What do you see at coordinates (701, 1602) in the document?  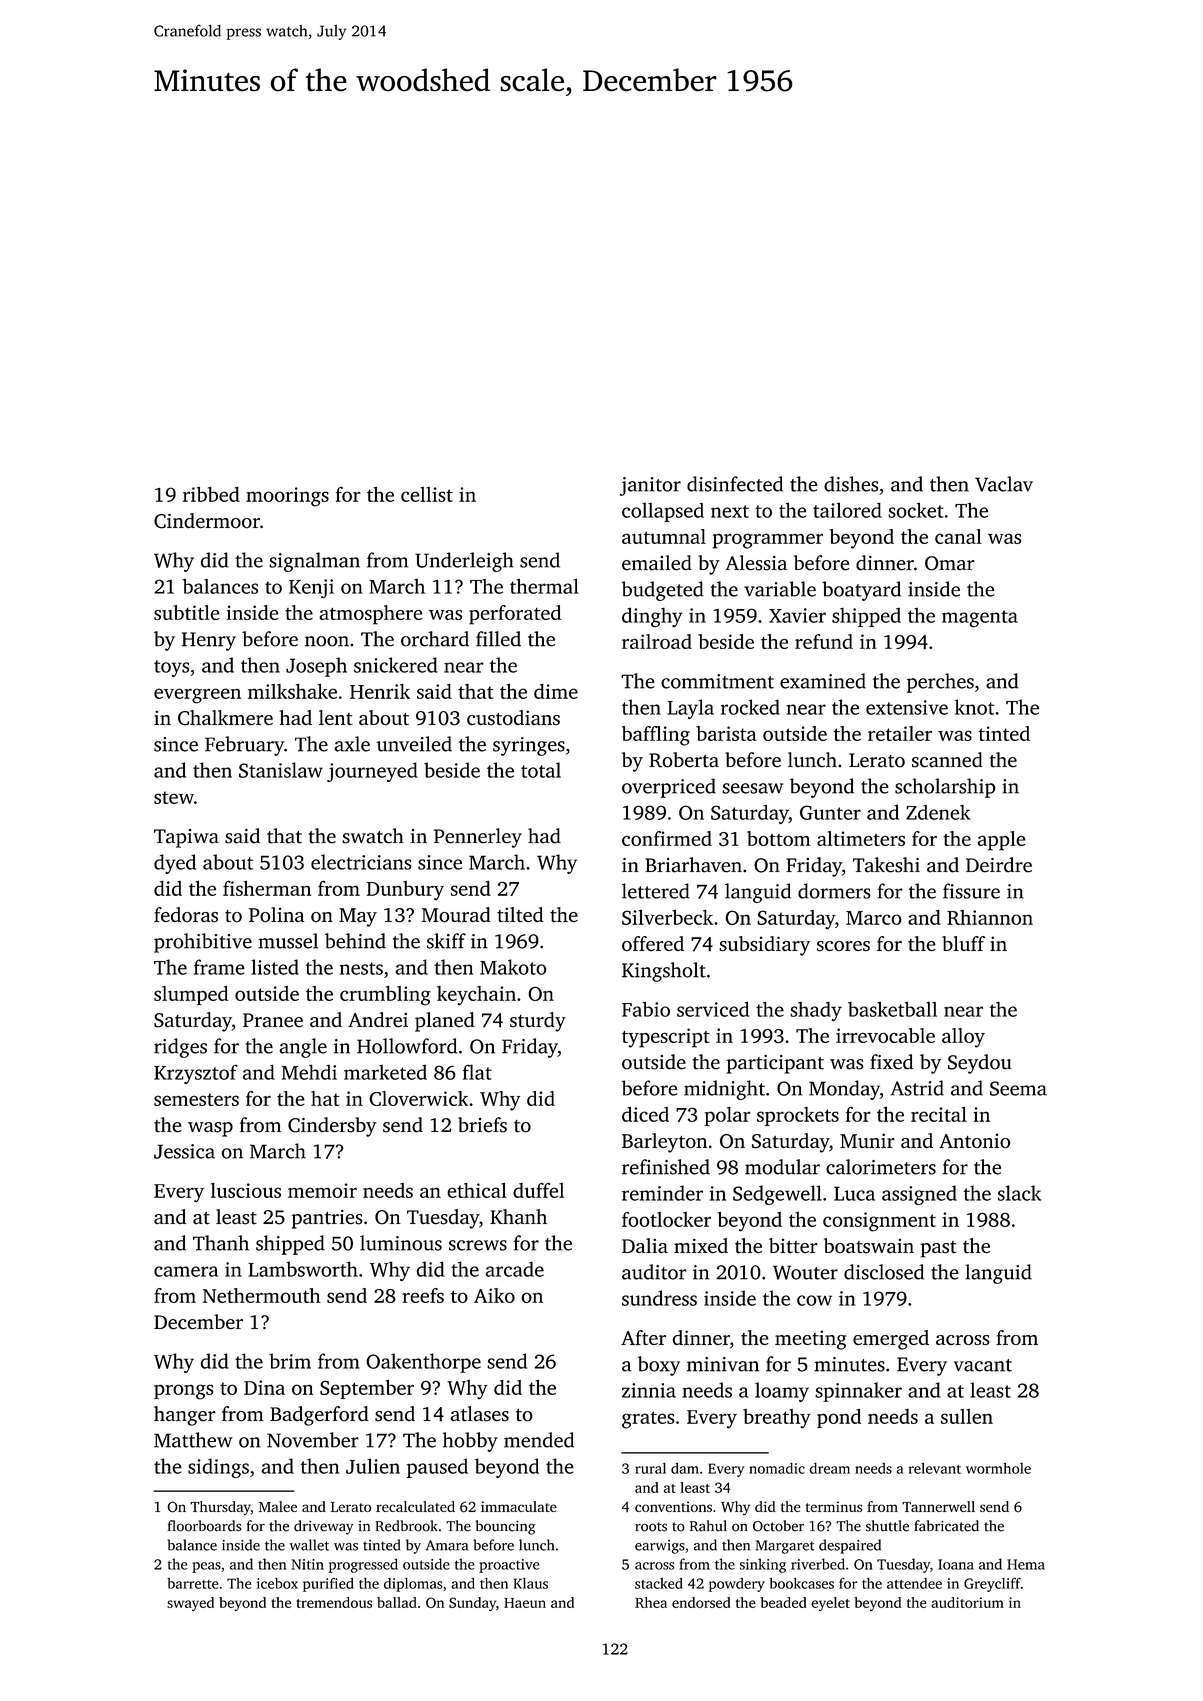 I see `endorsed` at bounding box center [701, 1602].
